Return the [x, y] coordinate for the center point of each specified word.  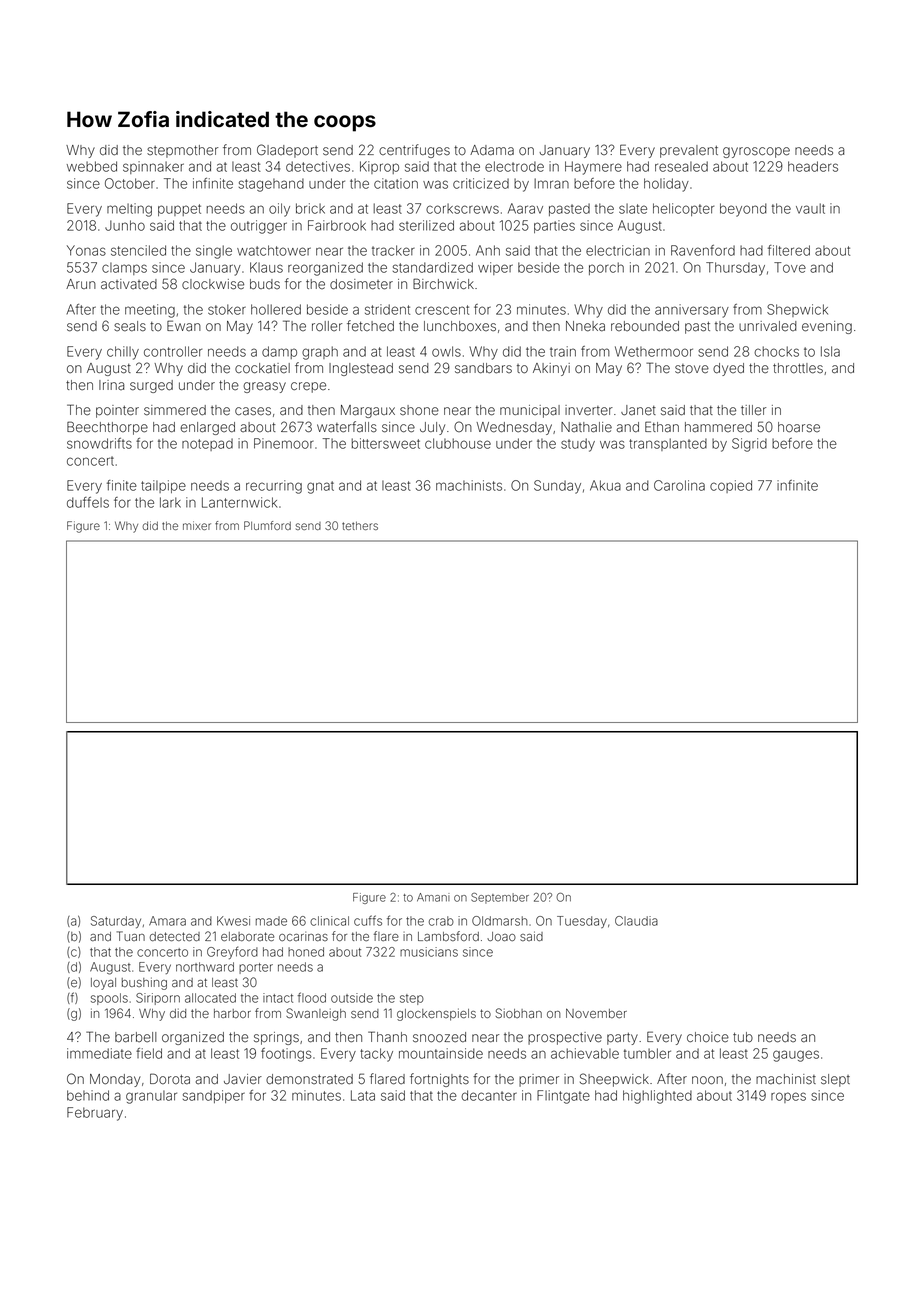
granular [151, 1097]
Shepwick [797, 310]
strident [387, 309]
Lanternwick [239, 502]
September [500, 898]
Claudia [636, 921]
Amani [433, 897]
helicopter [683, 209]
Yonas [86, 250]
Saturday [116, 922]
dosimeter [361, 284]
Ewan [184, 326]
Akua [605, 485]
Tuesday [582, 922]
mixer [197, 525]
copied [731, 486]
